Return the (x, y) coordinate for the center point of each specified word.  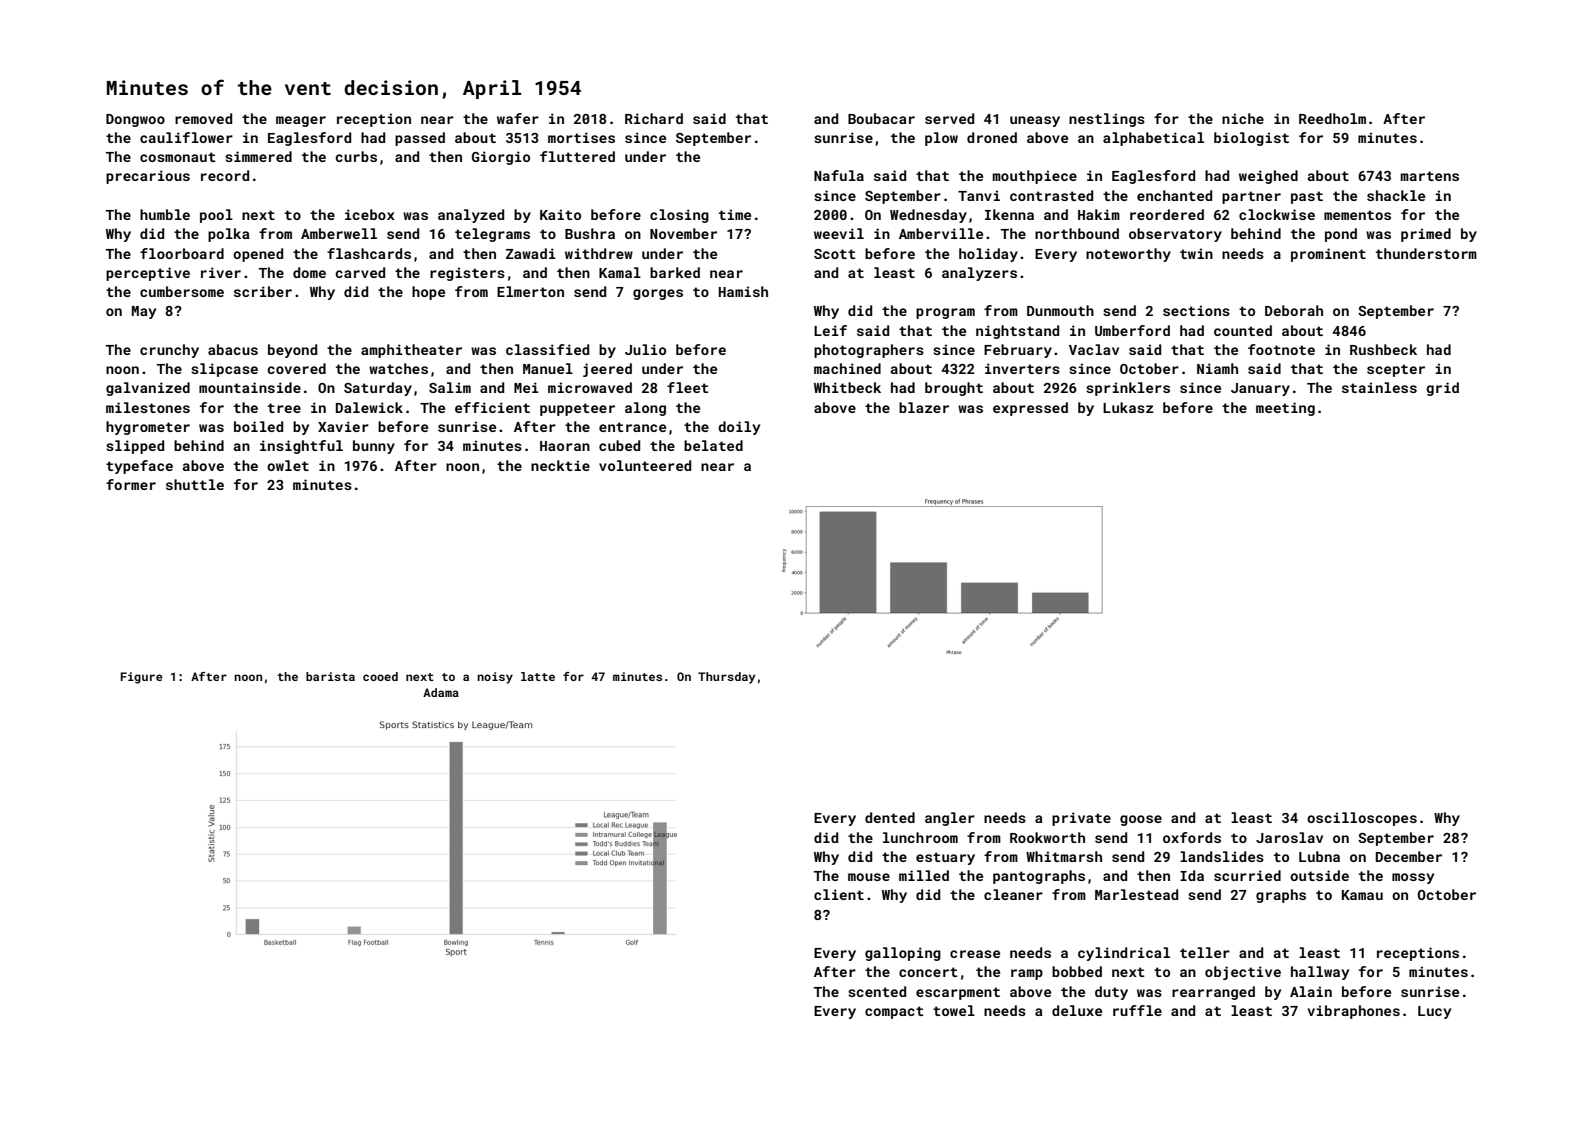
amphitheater (411, 351)
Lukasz (1128, 407)
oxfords (1192, 837)
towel (954, 1010)
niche (1243, 118)
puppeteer (577, 409)
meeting (1285, 409)
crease (975, 954)
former (131, 484)
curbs (356, 156)
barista (330, 676)
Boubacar (881, 118)
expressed (1030, 409)
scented (877, 991)
